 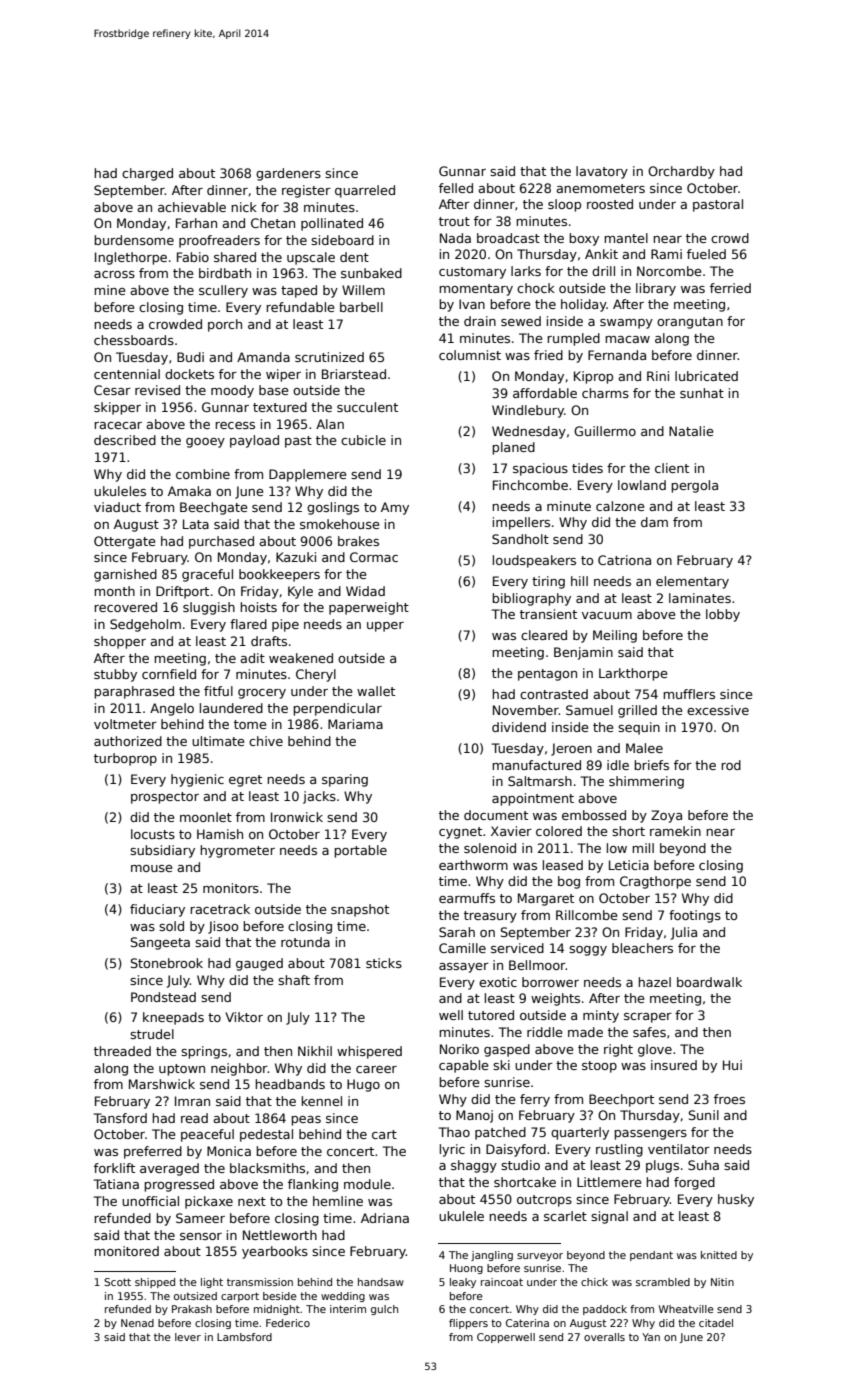 I want to click on gardeners, so click(x=288, y=174).
